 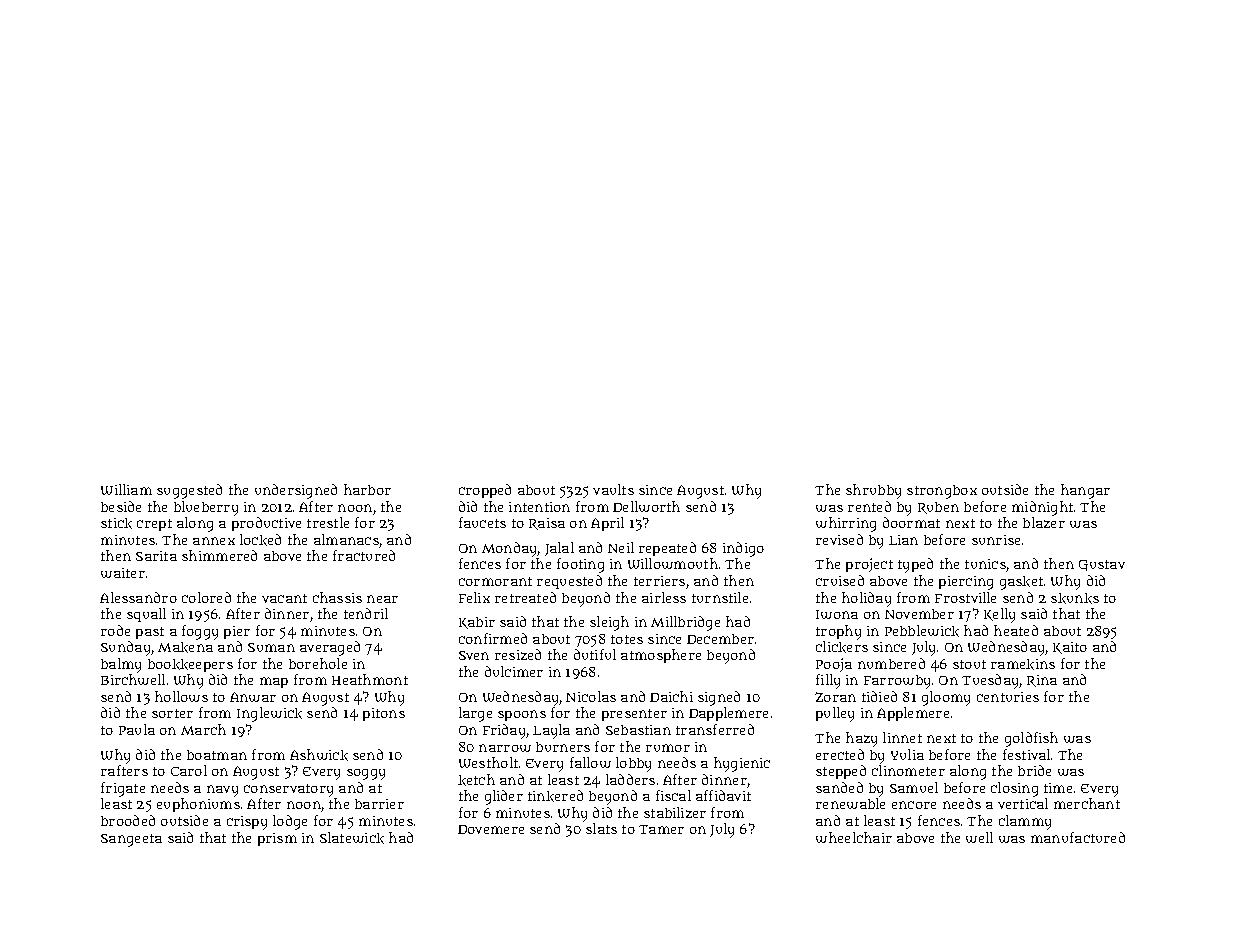 What do you see at coordinates (1070, 648) in the image?
I see `Kaito` at bounding box center [1070, 648].
